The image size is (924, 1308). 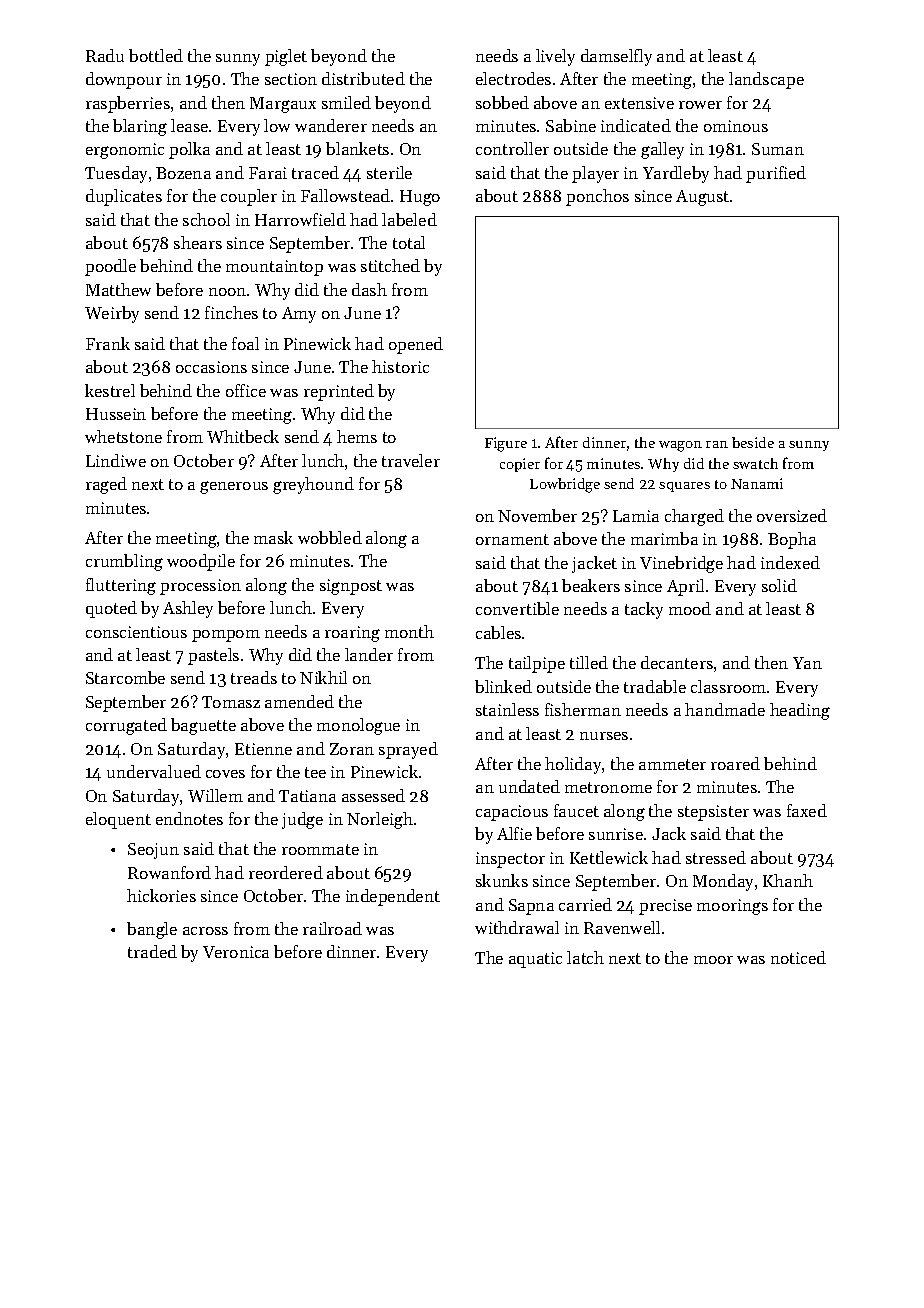 I want to click on Farai, so click(x=268, y=173).
